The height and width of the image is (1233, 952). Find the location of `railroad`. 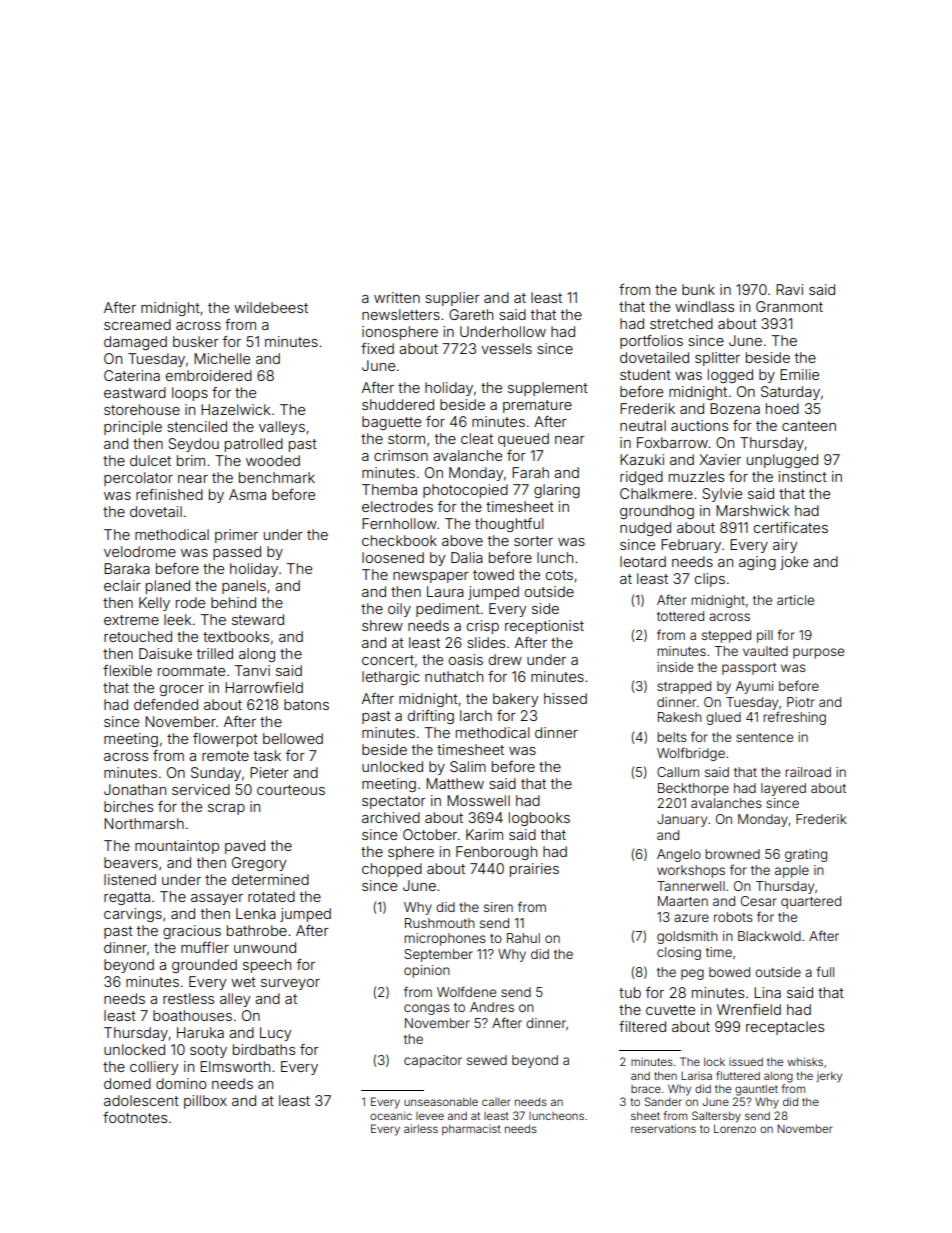

railroad is located at coordinates (808, 772).
